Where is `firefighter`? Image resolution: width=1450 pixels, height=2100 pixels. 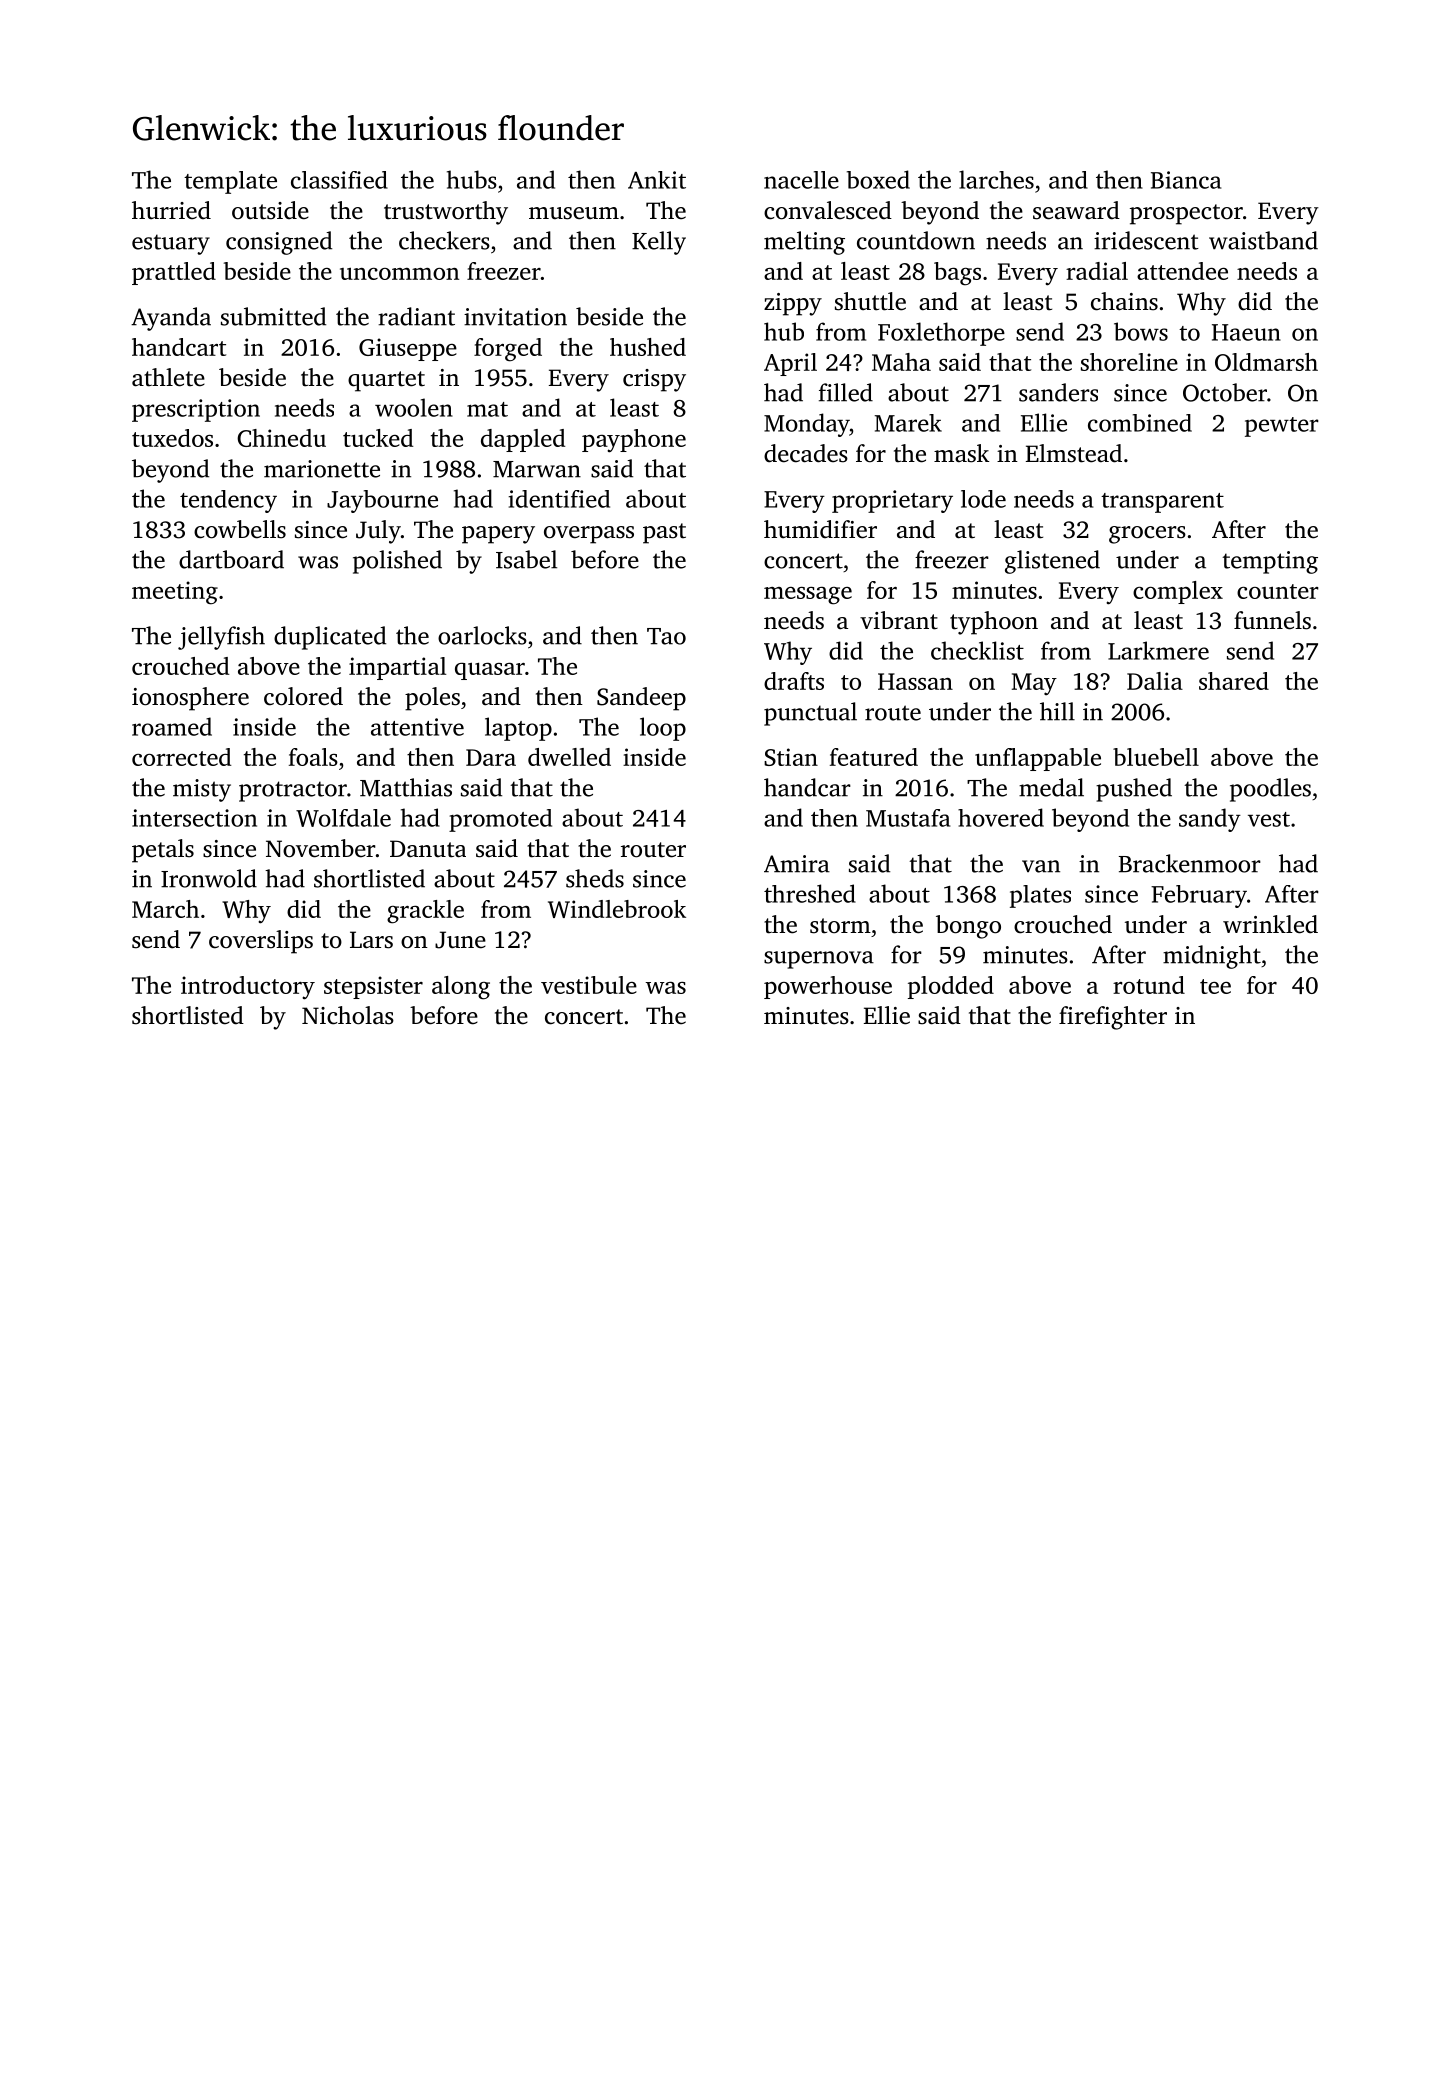 firefighter is located at coordinates (1113, 1018).
